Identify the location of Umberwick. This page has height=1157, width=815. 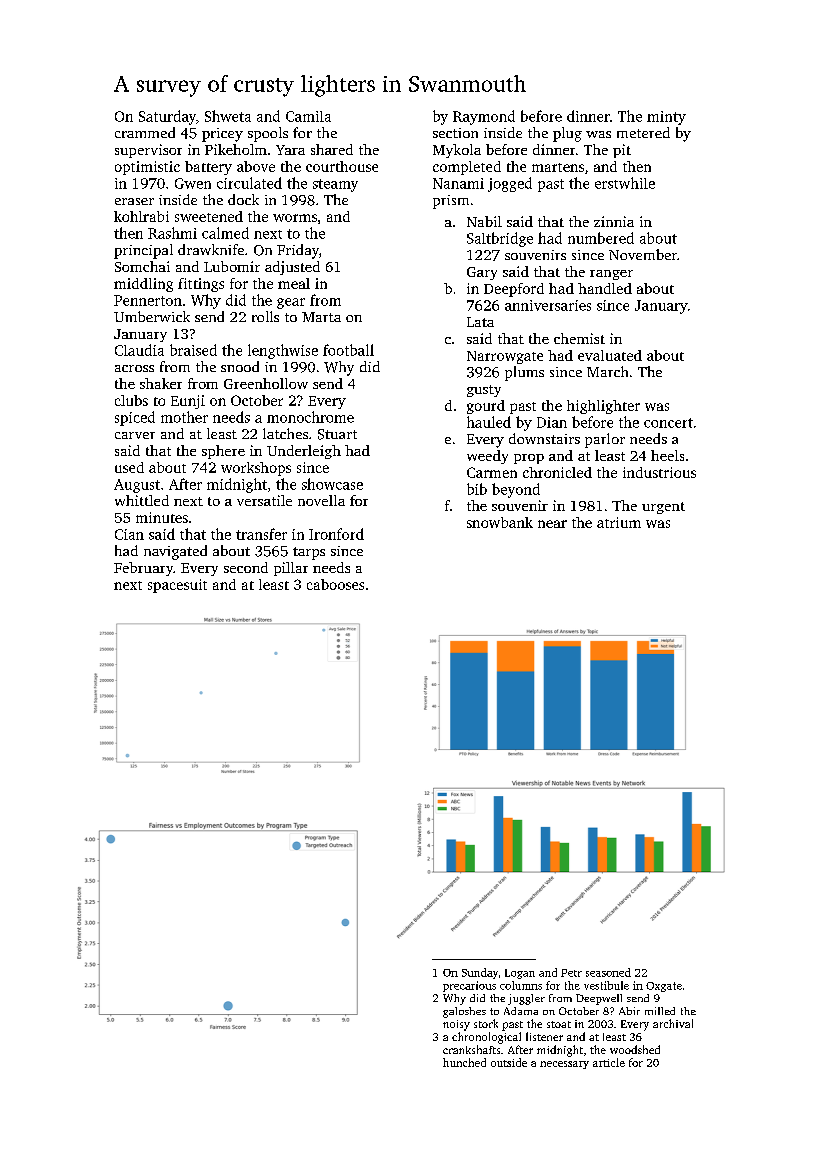
(152, 316).
